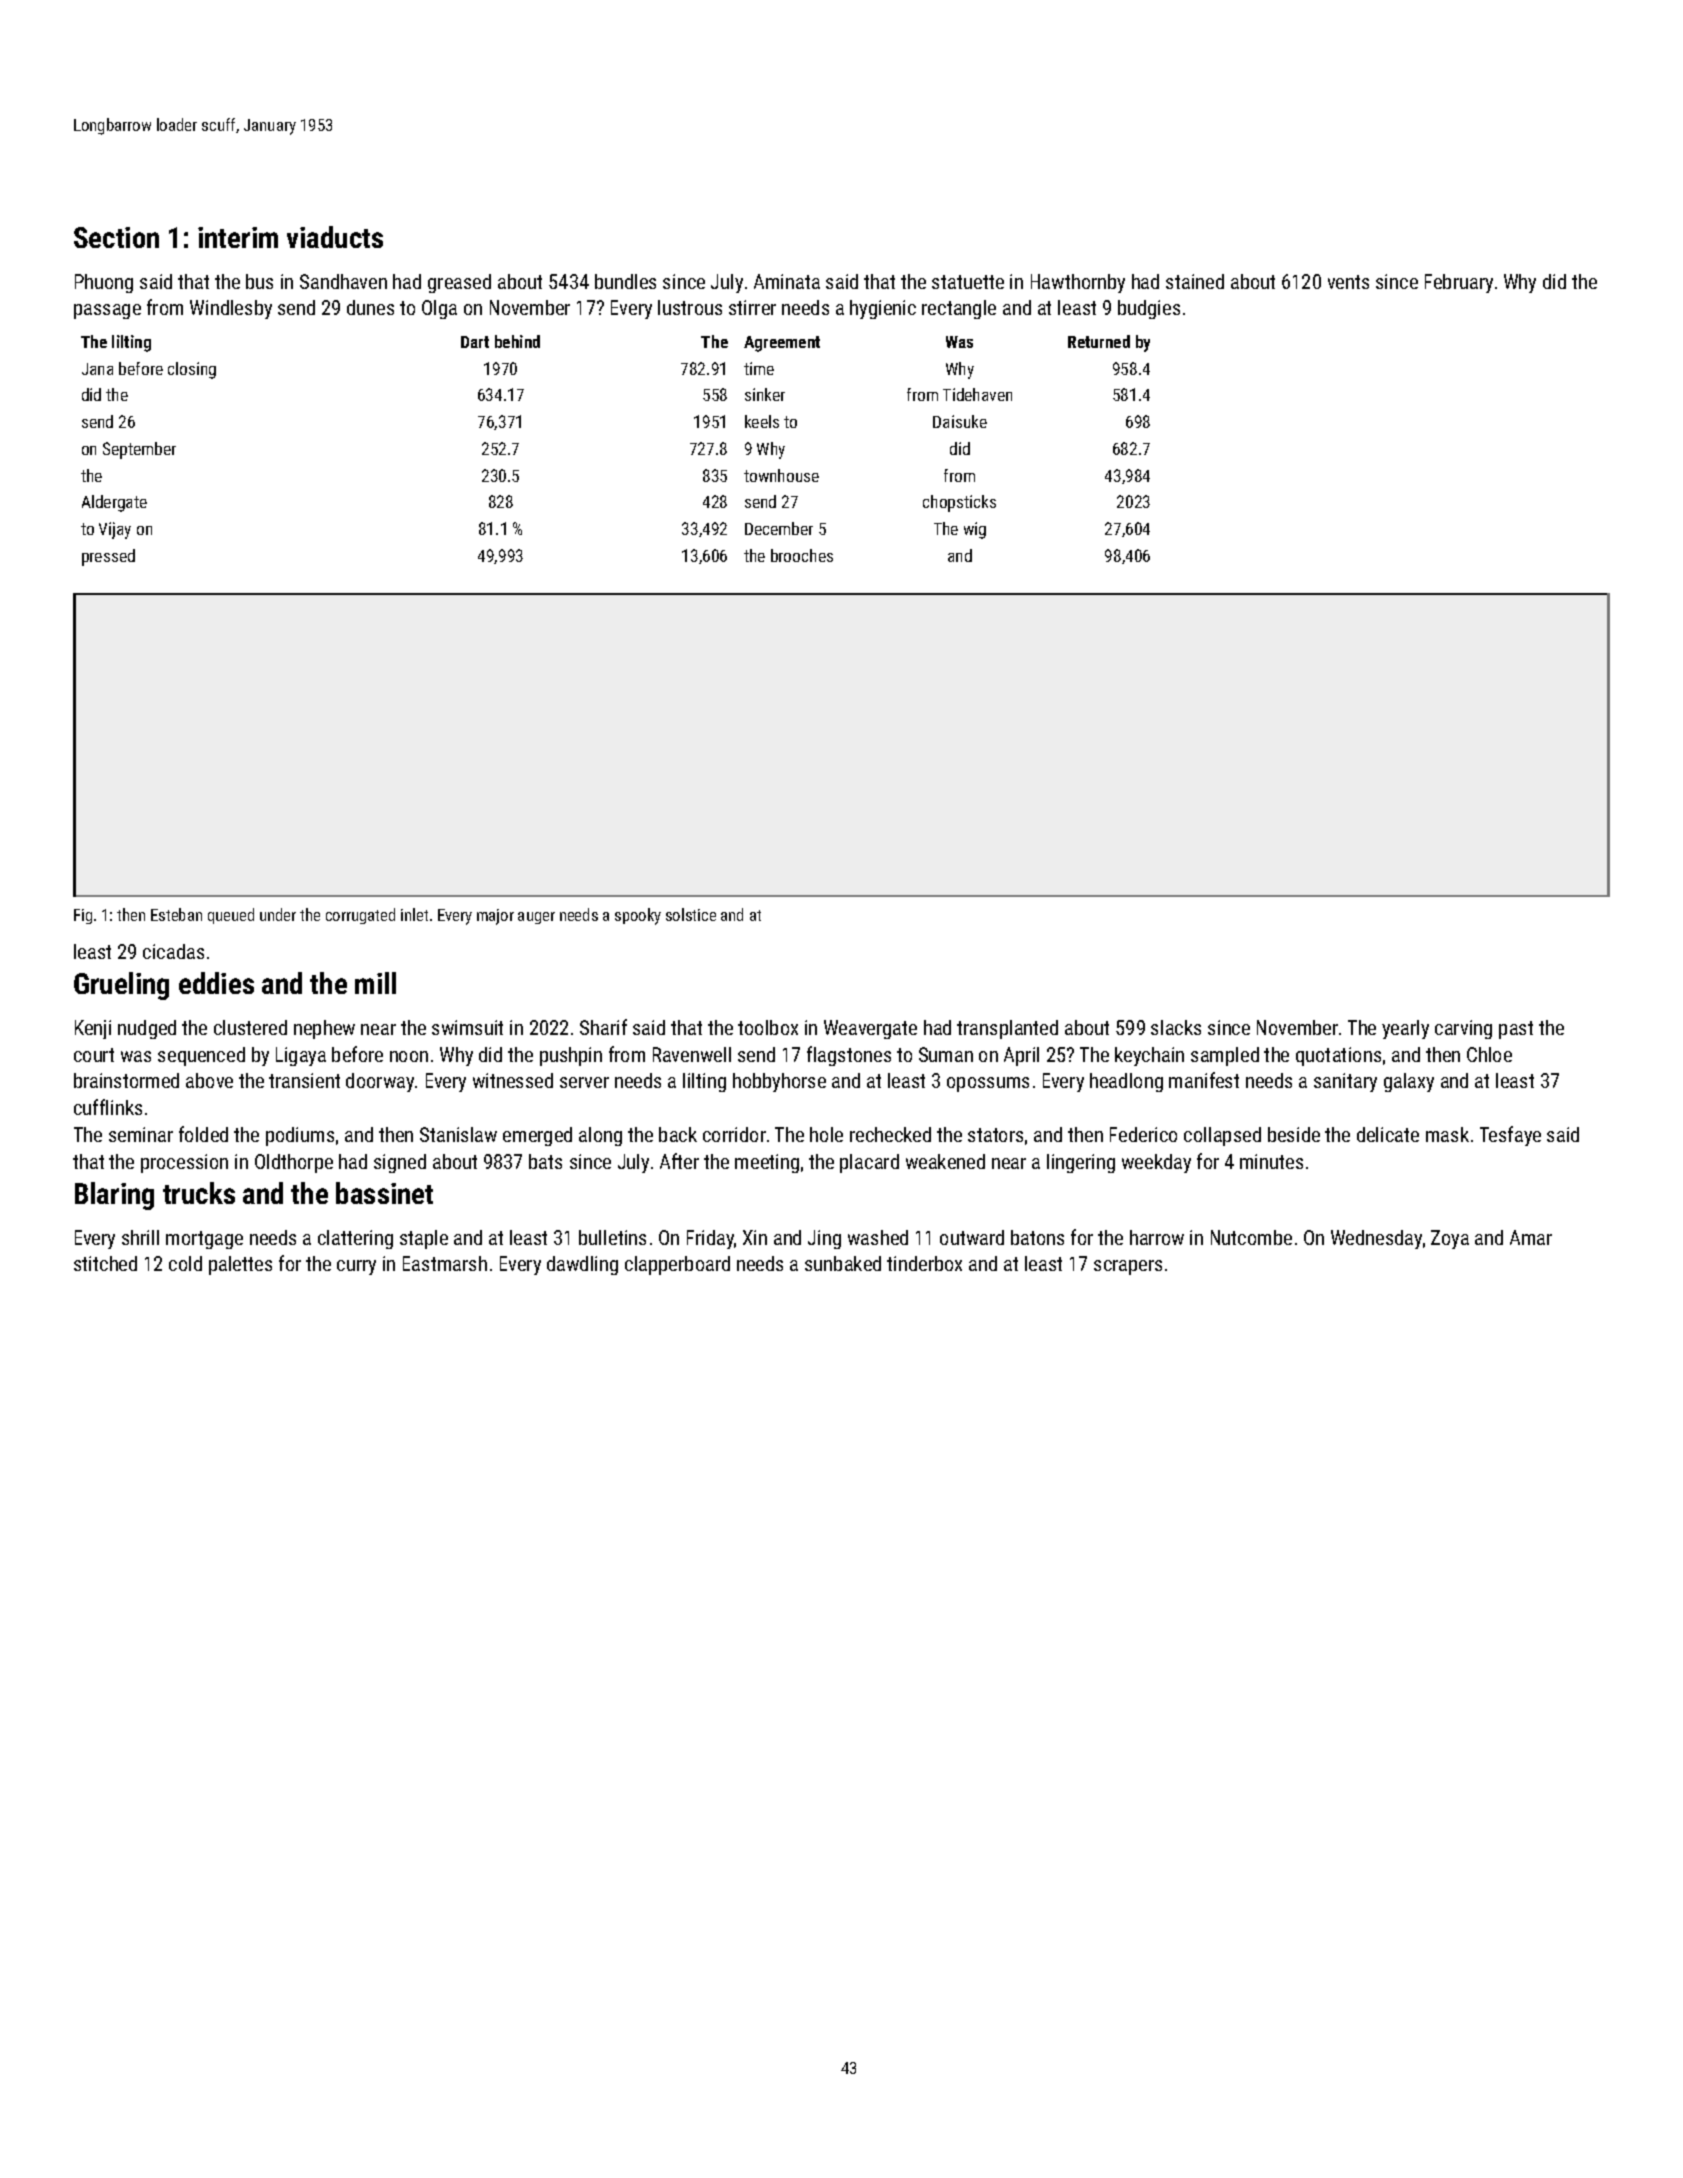 This image has width=1683, height=2178. What do you see at coordinates (231, 309) in the image?
I see `Windlesby` at bounding box center [231, 309].
